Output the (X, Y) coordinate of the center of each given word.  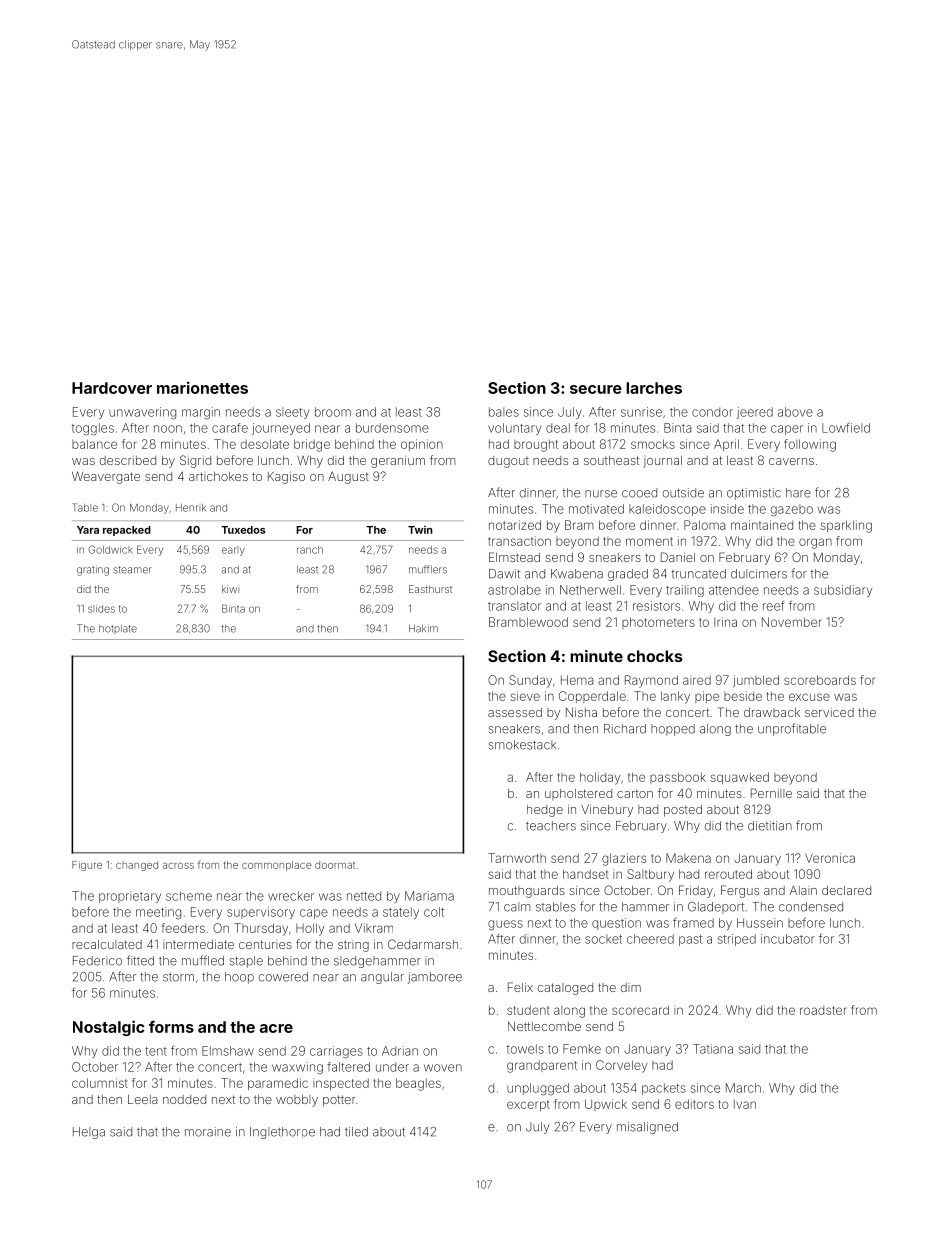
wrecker (291, 896)
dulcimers (759, 574)
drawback (772, 712)
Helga (89, 1133)
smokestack (522, 745)
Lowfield (846, 428)
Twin (420, 529)
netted (364, 896)
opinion (422, 445)
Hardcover (112, 388)
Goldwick (110, 549)
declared (846, 890)
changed (137, 866)
